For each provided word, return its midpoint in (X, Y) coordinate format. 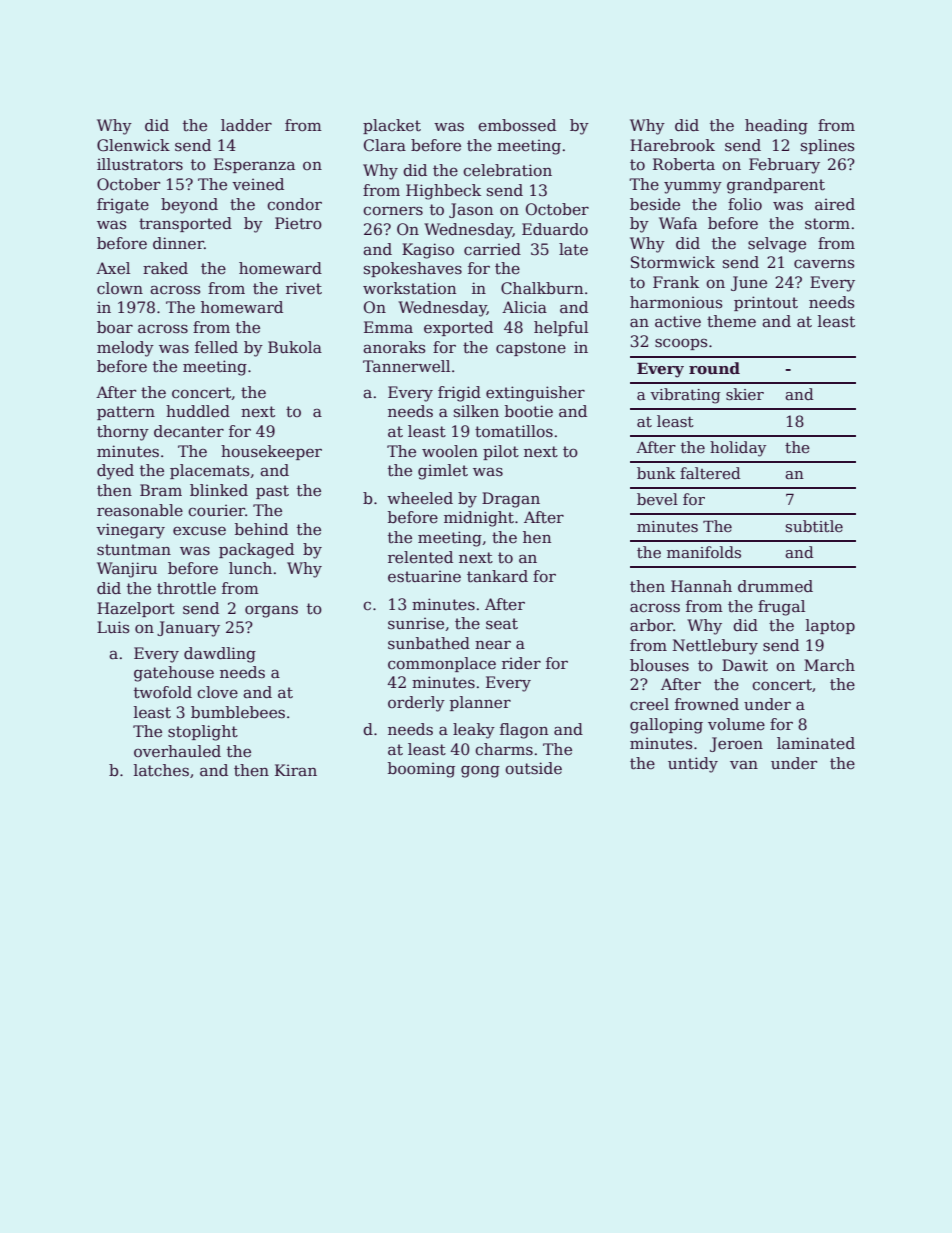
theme (731, 321)
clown (120, 288)
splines (828, 146)
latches (161, 770)
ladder (246, 125)
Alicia (524, 307)
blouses (659, 665)
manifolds (704, 552)
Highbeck (443, 192)
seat (502, 624)
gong (480, 771)
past (272, 492)
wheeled (420, 498)
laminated (816, 743)
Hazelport (136, 609)
